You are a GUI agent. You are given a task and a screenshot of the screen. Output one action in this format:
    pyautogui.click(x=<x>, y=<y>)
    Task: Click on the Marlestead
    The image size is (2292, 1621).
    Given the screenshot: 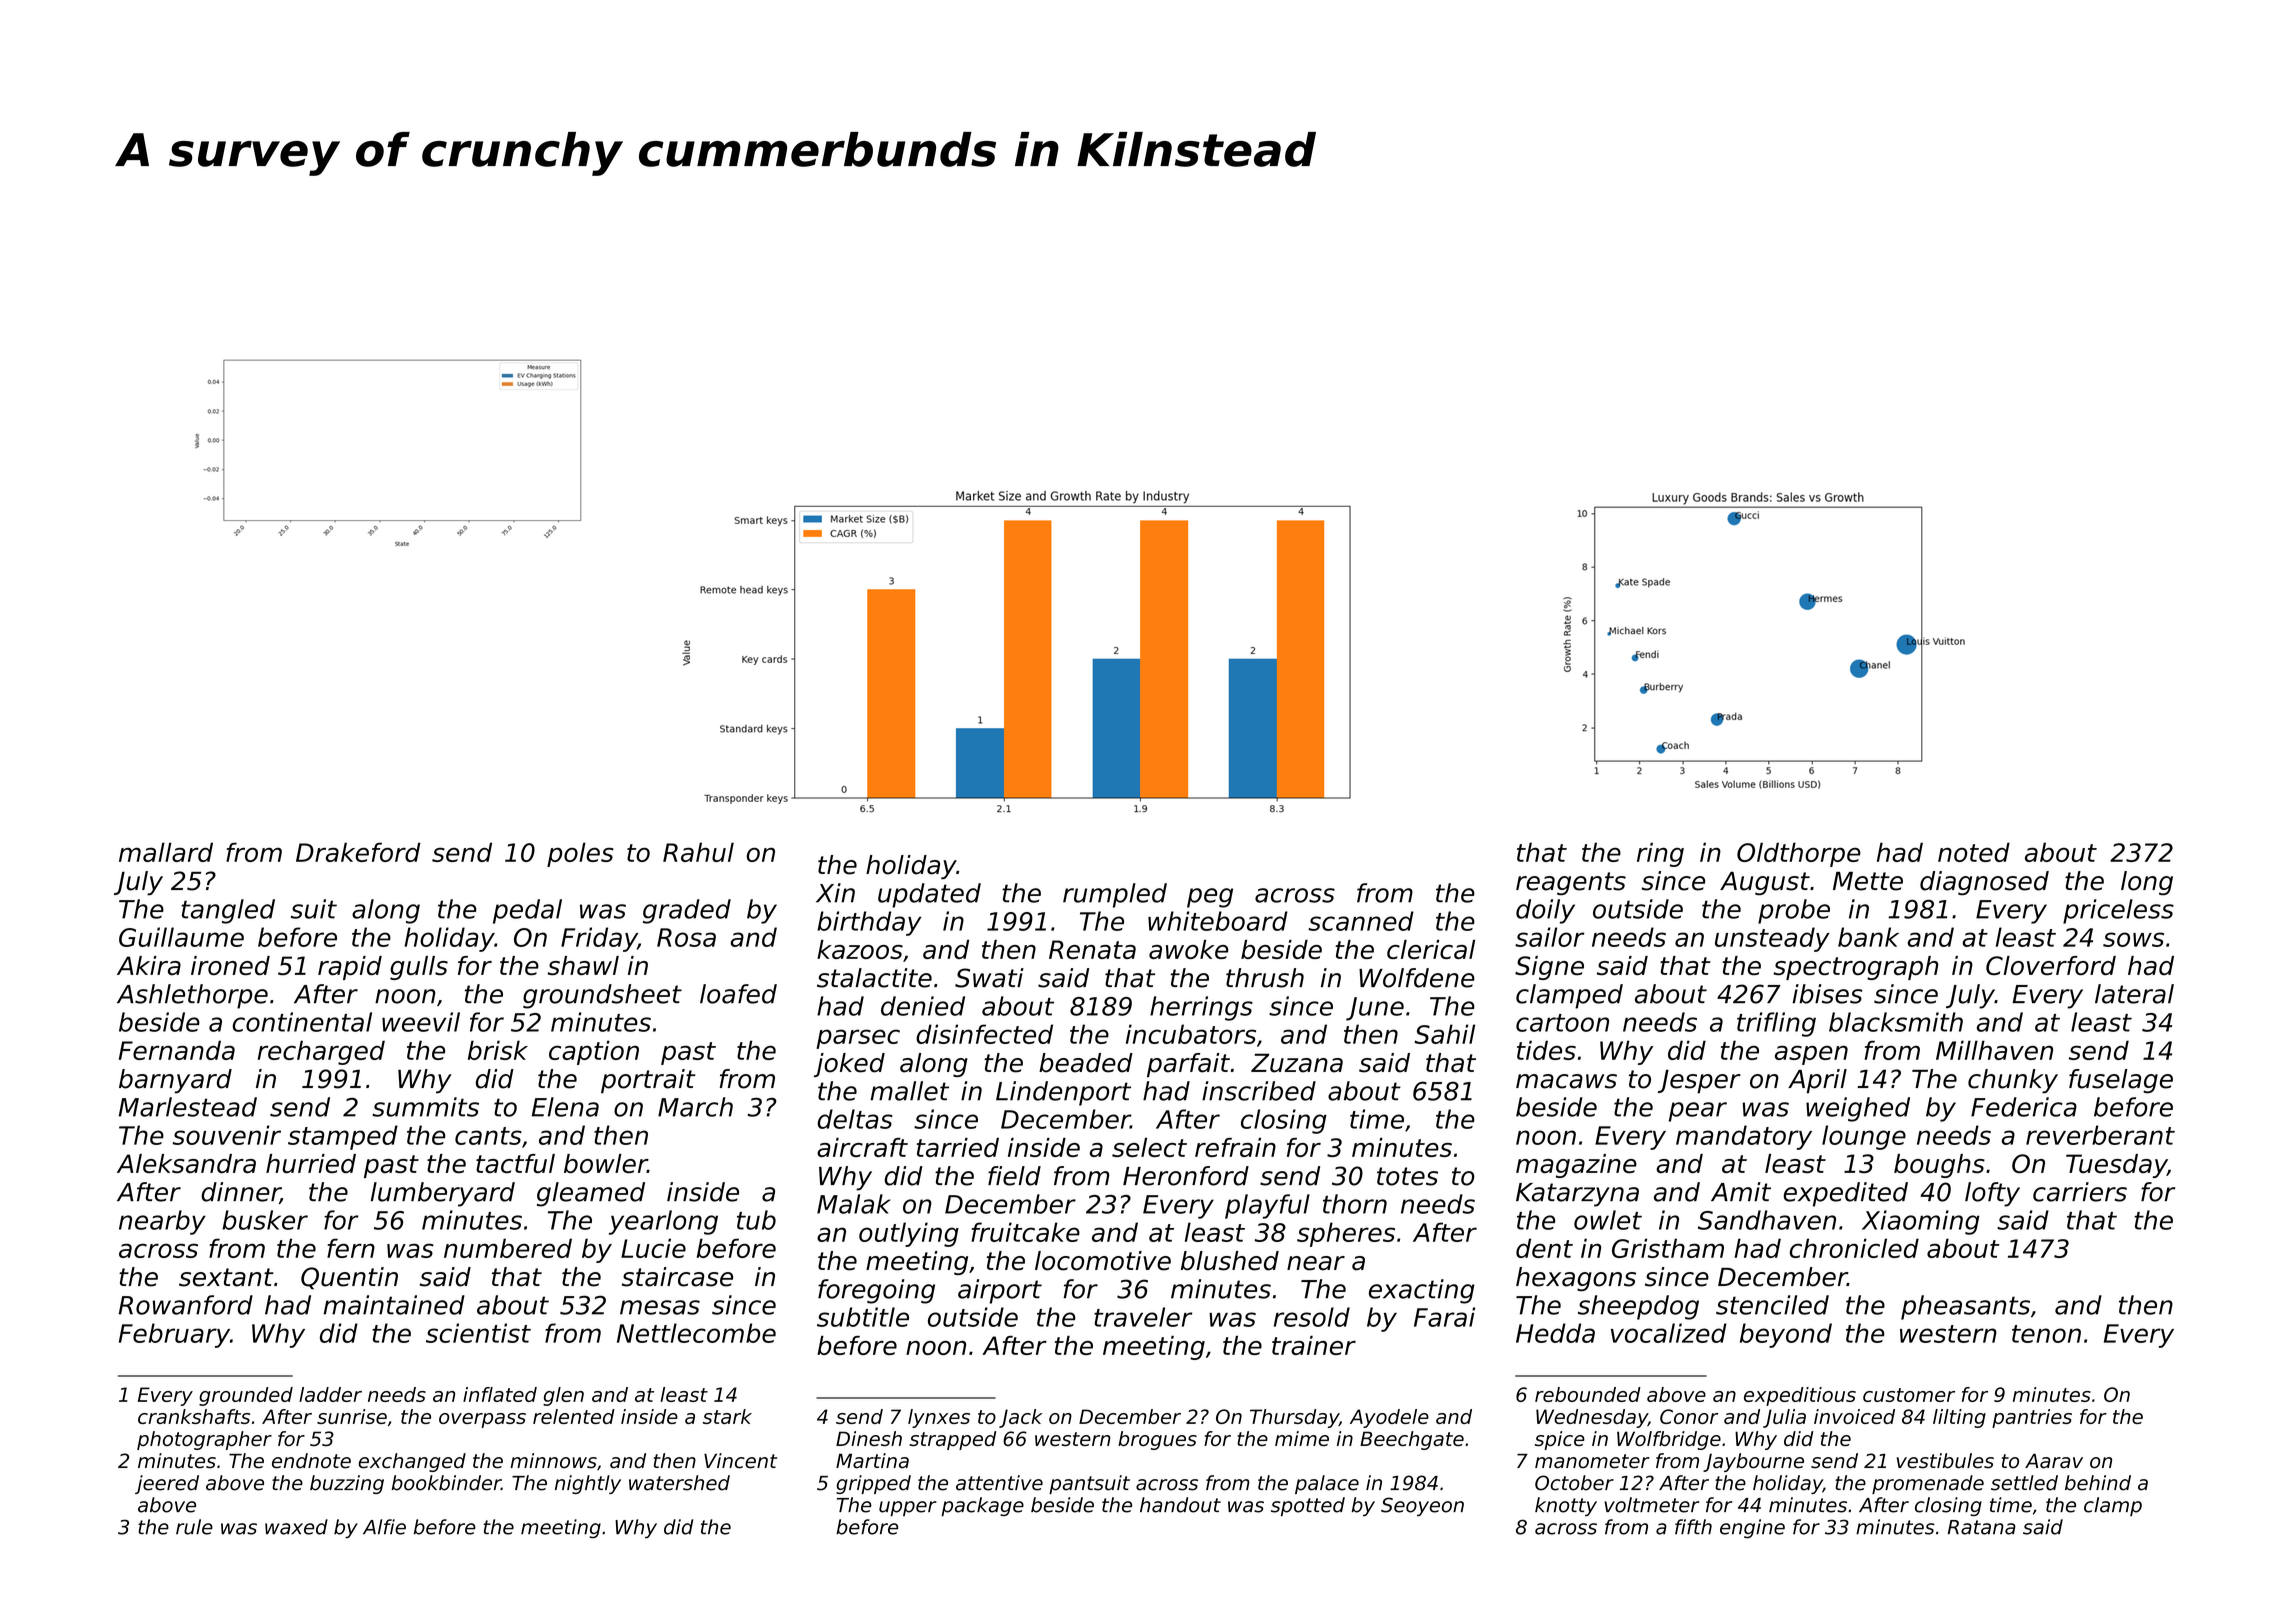 What is the action you would take?
    pyautogui.click(x=187, y=1107)
